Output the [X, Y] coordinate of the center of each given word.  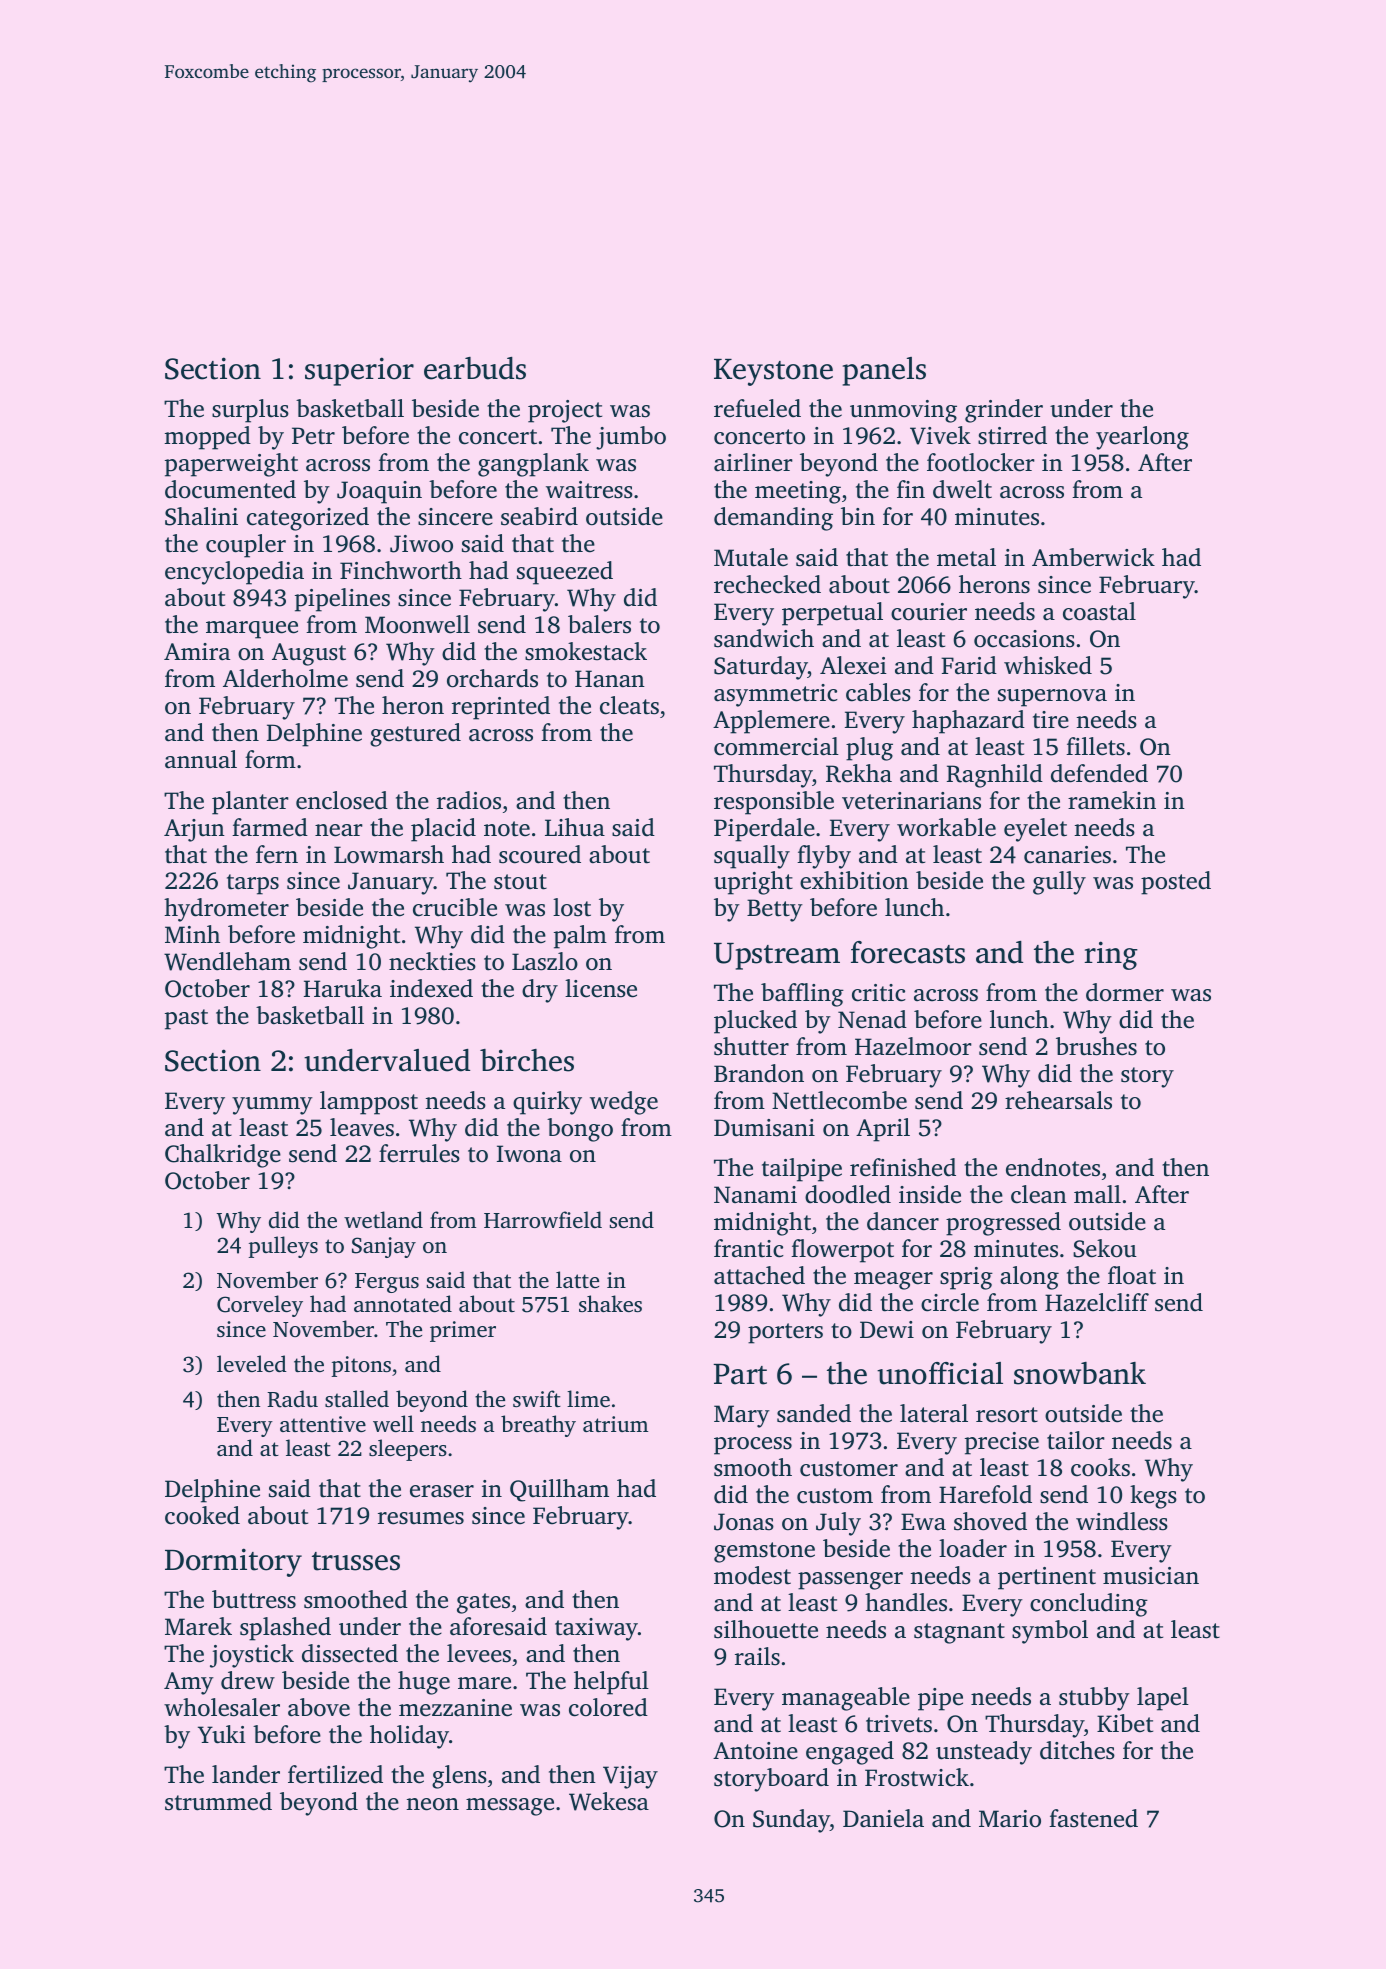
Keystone [773, 372]
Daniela [883, 1818]
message [510, 1807]
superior [359, 371]
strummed [218, 1801]
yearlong [1142, 438]
